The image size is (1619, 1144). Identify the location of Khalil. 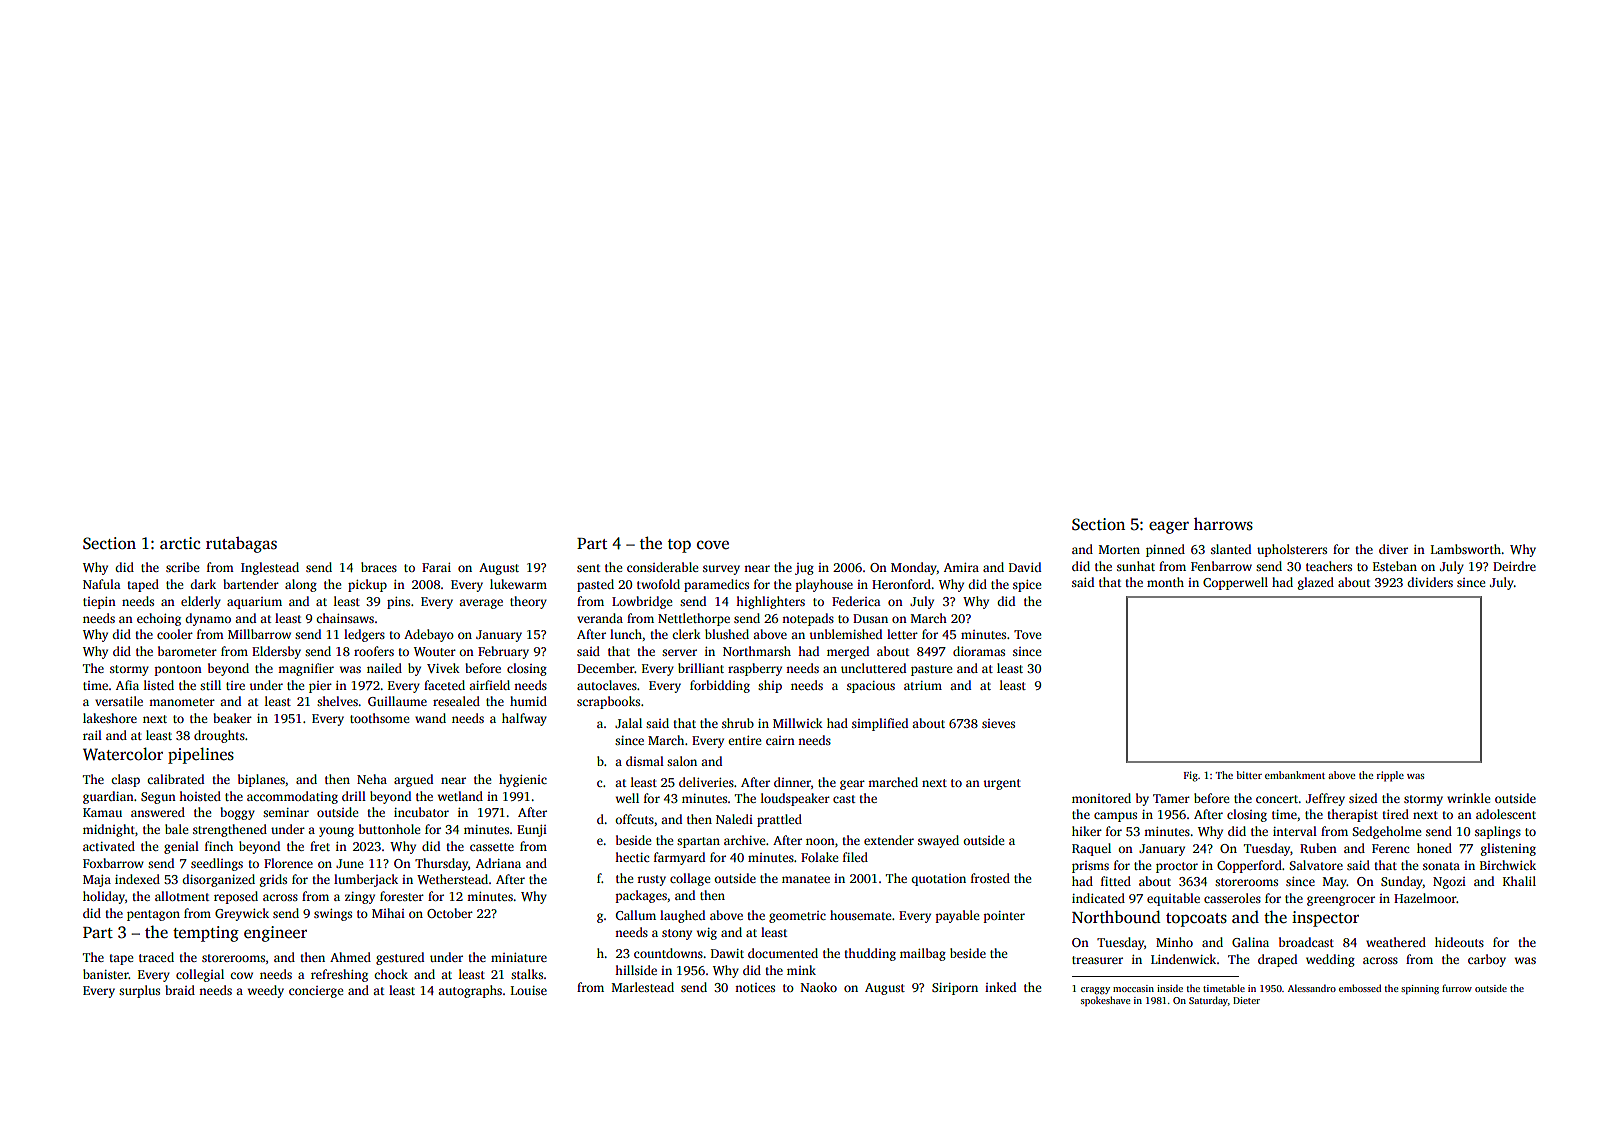
(1519, 881).
